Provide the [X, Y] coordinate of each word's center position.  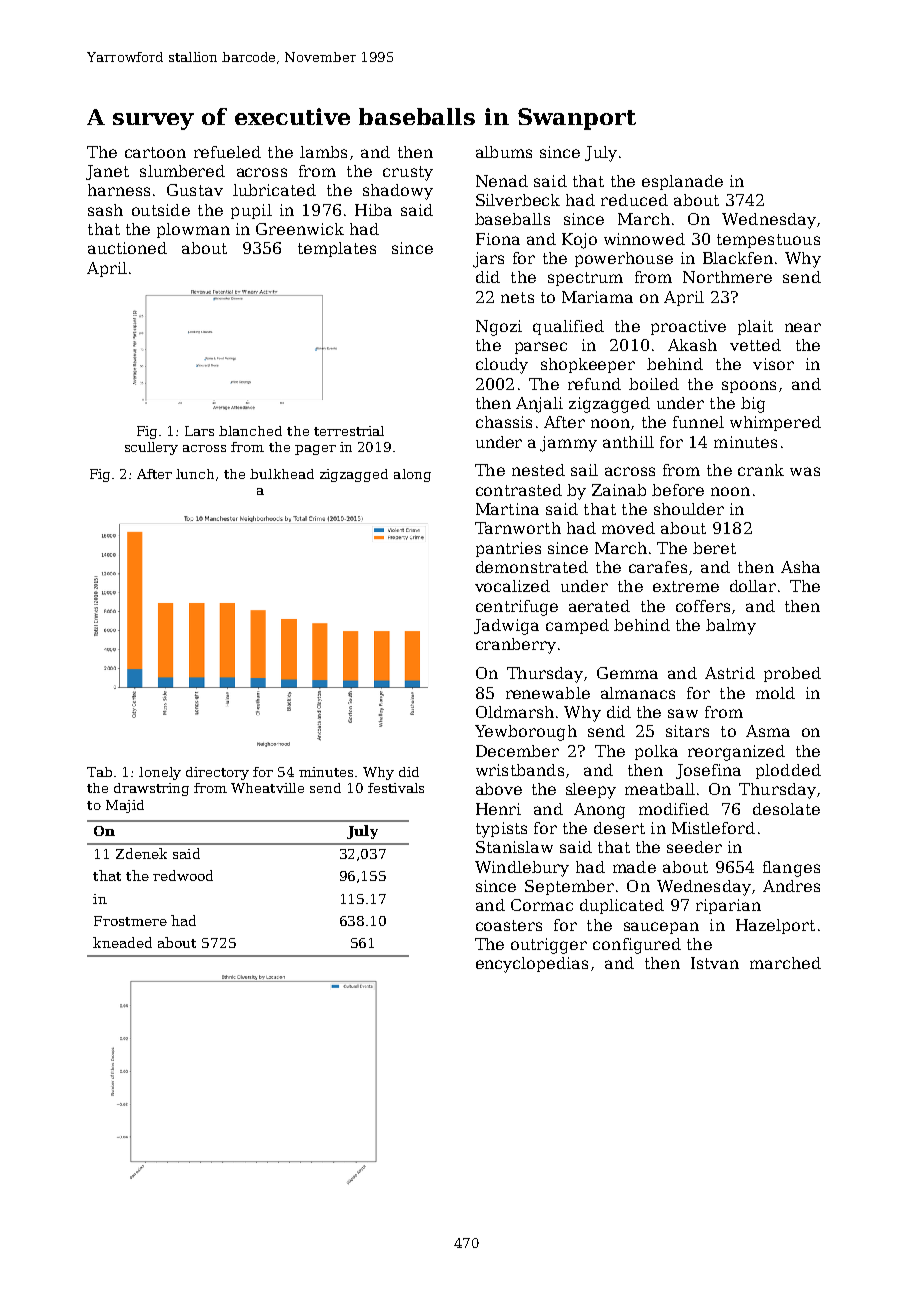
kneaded [122, 942]
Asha [800, 567]
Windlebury [522, 869]
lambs [323, 152]
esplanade [682, 182]
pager [315, 450]
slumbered [182, 171]
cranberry [516, 646]
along [412, 475]
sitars [687, 731]
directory [217, 773]
